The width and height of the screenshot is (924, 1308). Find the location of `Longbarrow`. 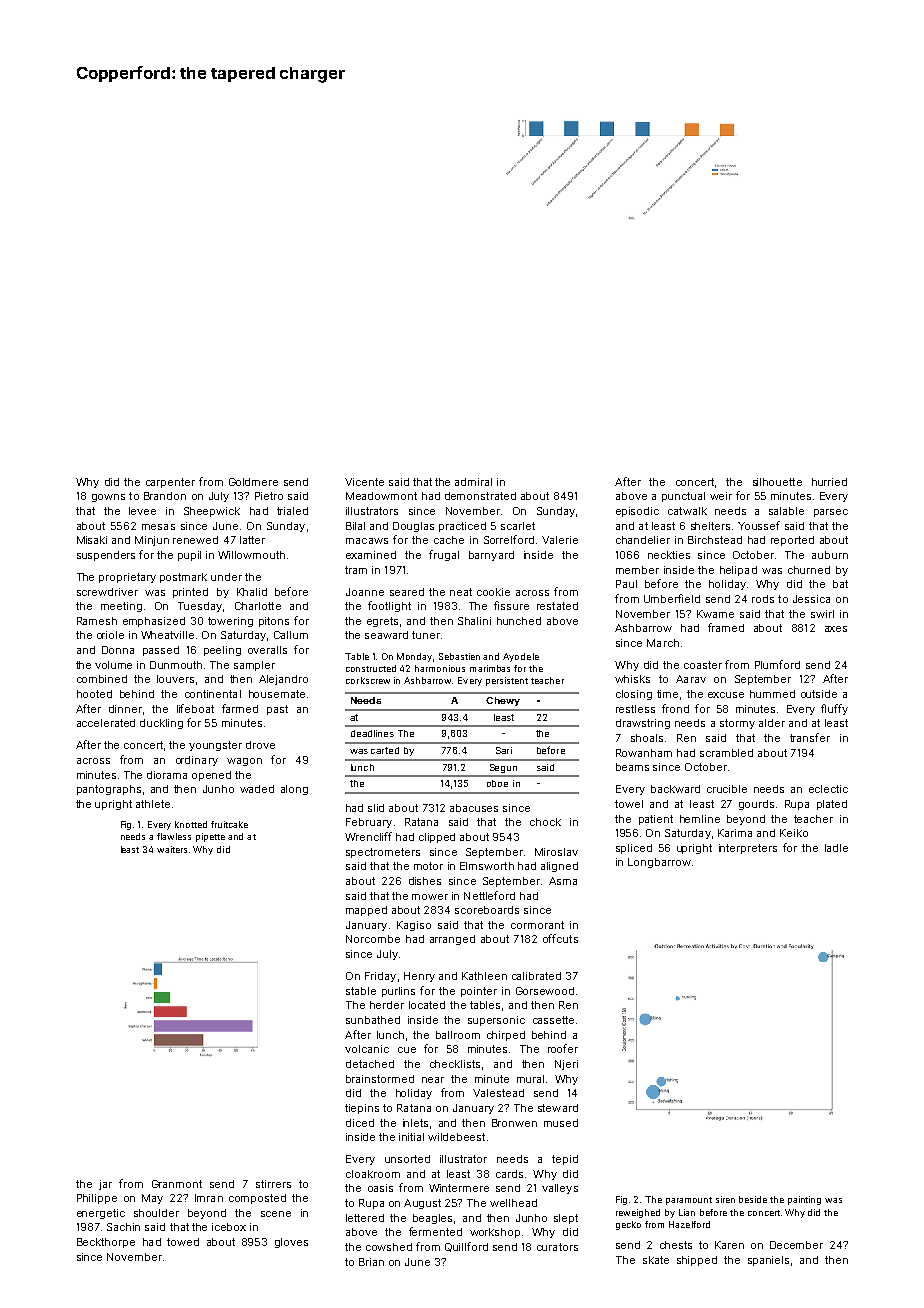

Longbarrow is located at coordinates (659, 863).
